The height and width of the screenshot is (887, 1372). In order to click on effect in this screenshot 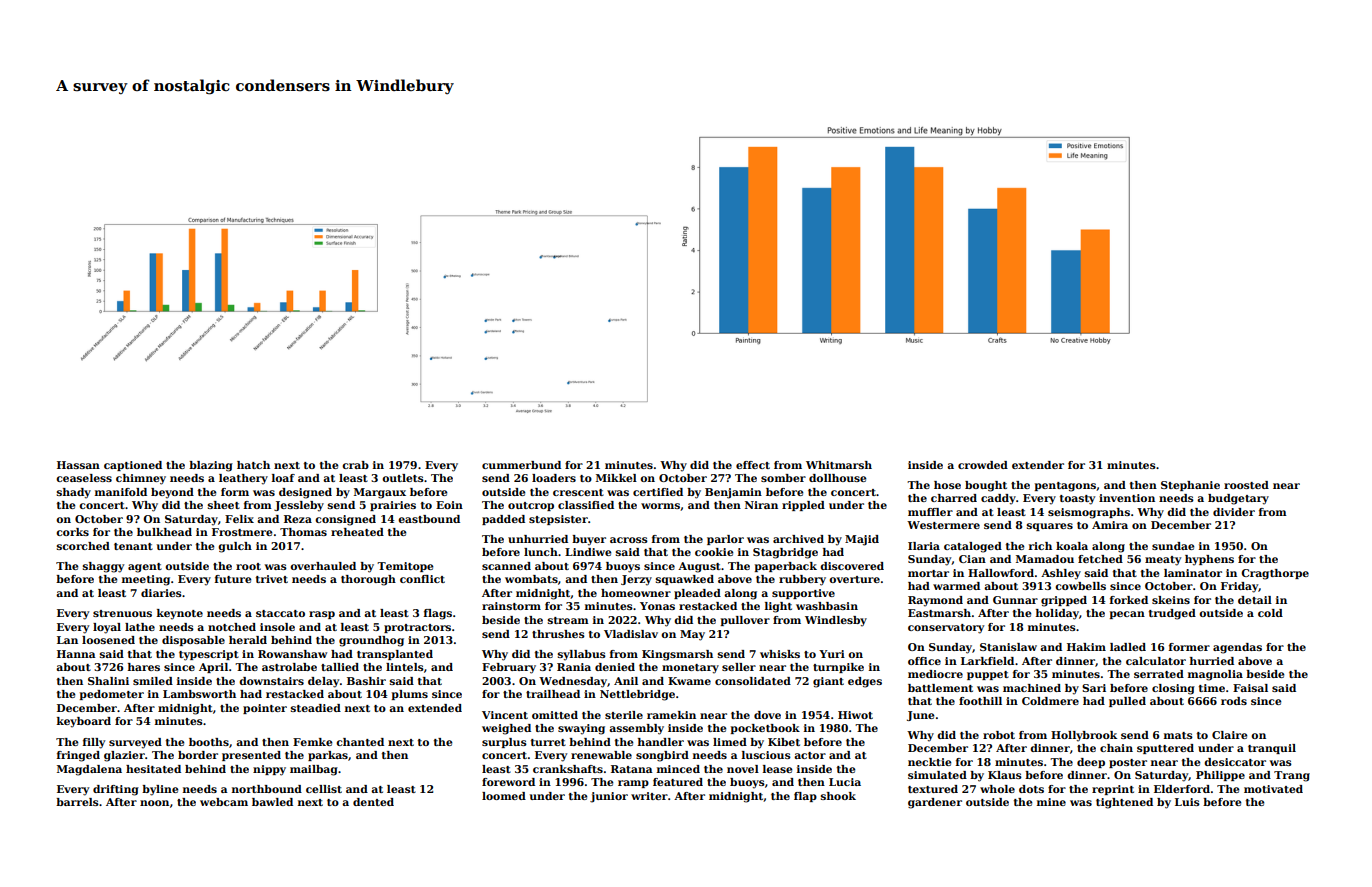, I will do `click(753, 465)`.
